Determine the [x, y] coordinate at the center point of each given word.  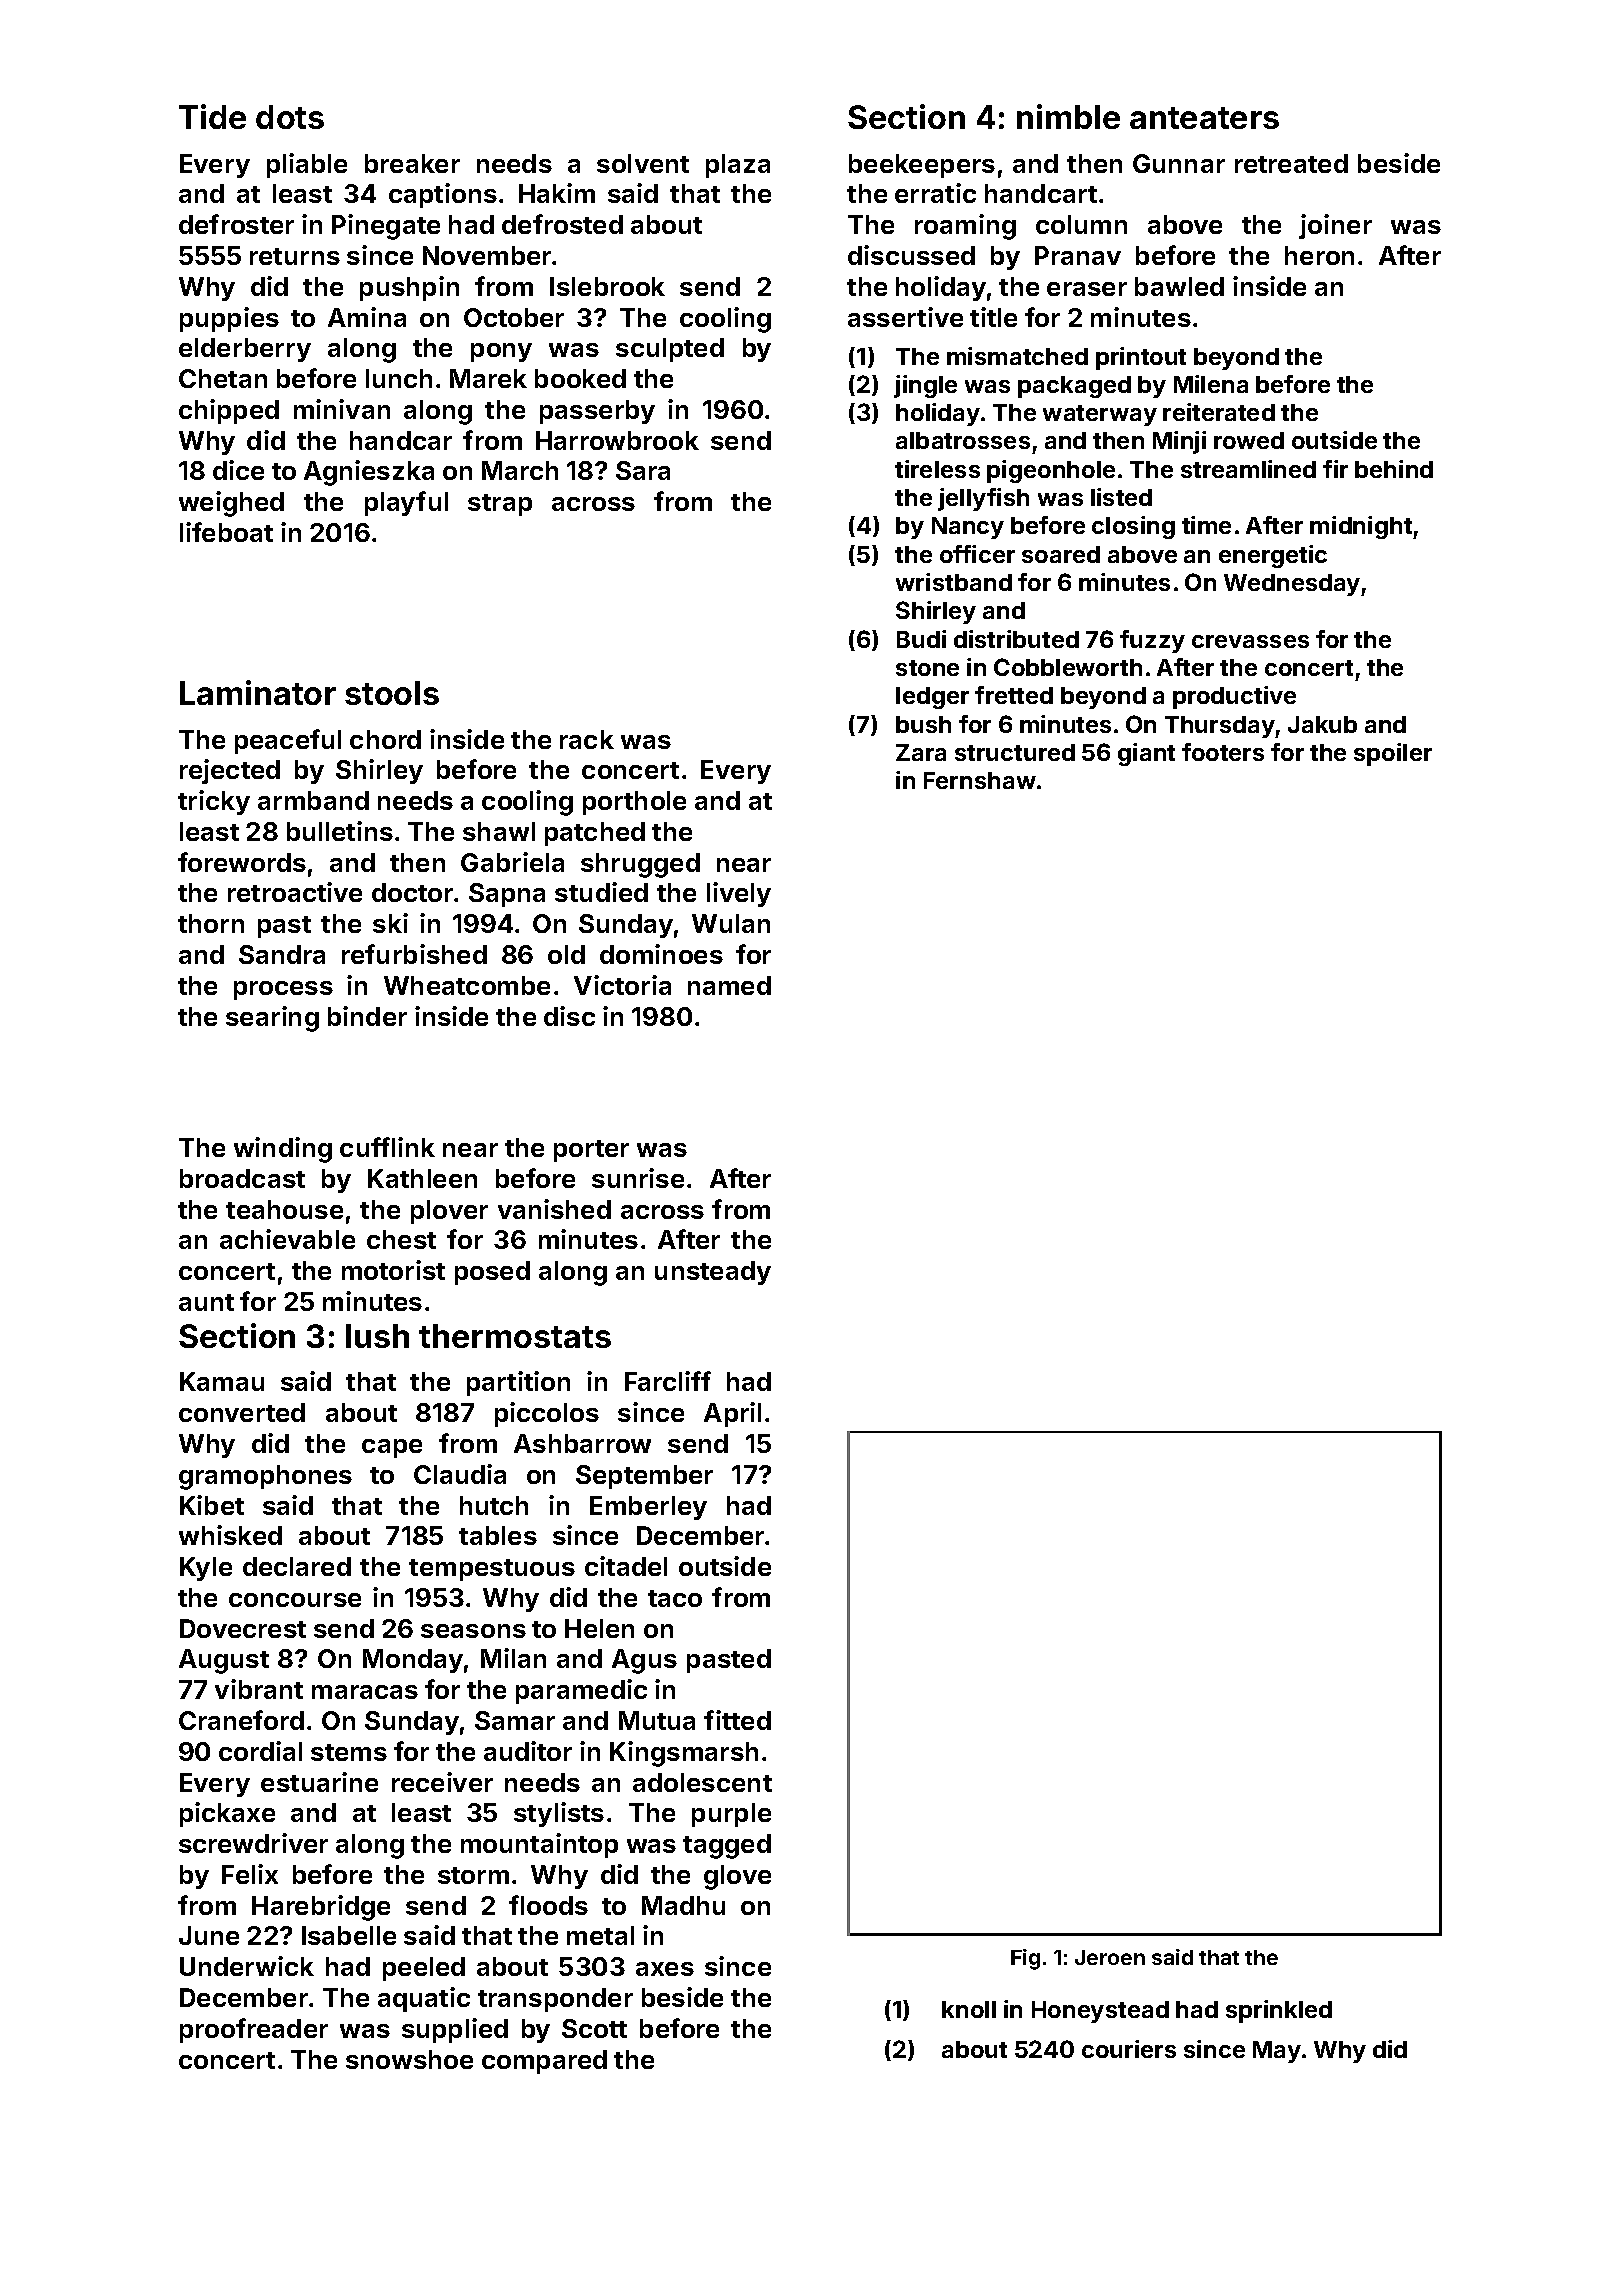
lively [739, 894]
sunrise [638, 1178]
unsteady [713, 1273]
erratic [935, 193]
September [644, 1477]
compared [544, 2062]
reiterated [1219, 412]
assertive [905, 317]
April [732, 1414]
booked [580, 378]
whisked [230, 1535]
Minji [1179, 442]
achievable [287, 1239]
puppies [229, 319]
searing [272, 1019]
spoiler [1393, 754]
